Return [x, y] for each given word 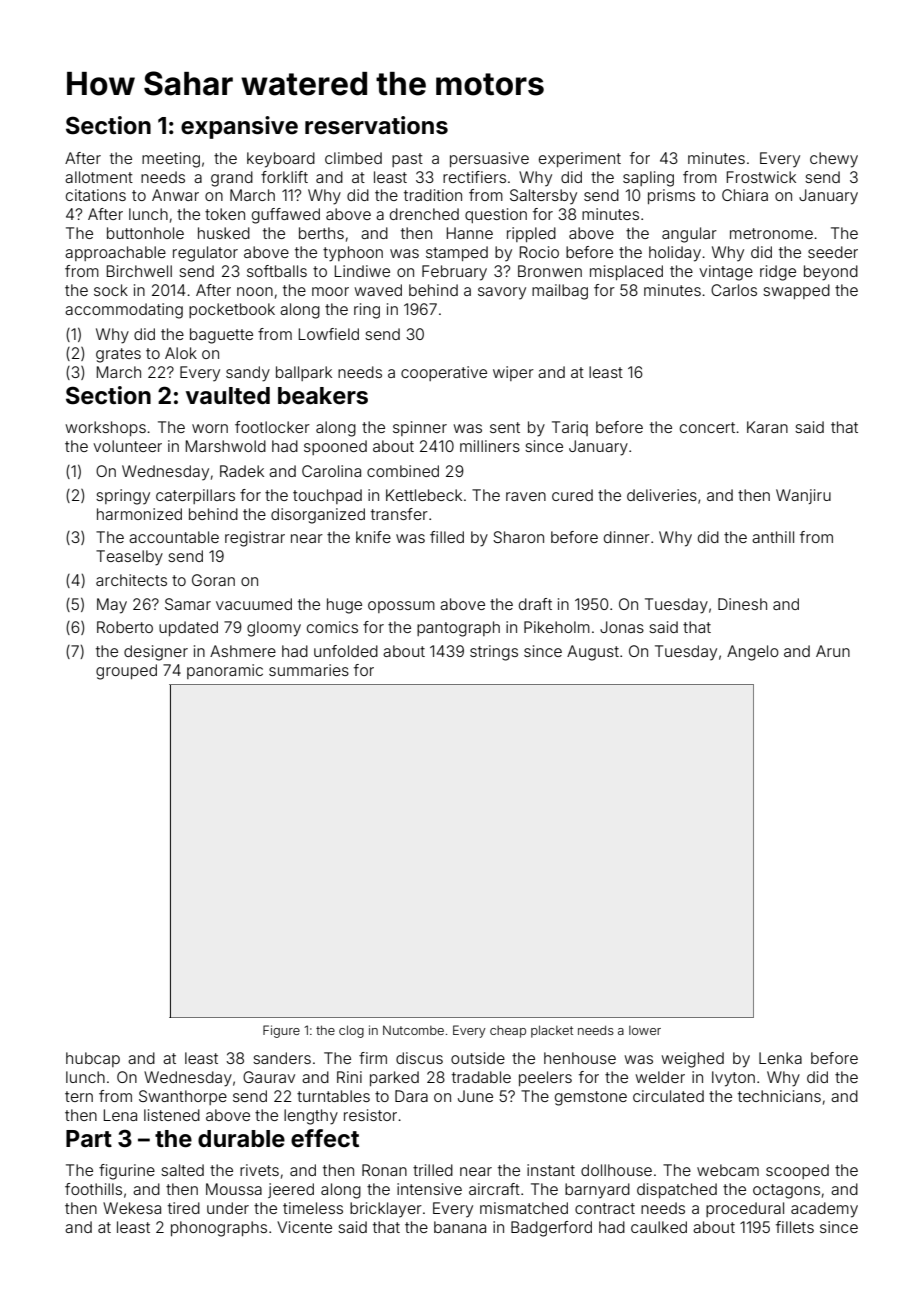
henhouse [580, 1058]
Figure [281, 1031]
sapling [648, 179]
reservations [376, 125]
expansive [239, 127]
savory [502, 293]
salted [182, 1170]
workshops [105, 428]
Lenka [780, 1058]
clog [351, 1031]
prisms [671, 196]
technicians [779, 1096]
